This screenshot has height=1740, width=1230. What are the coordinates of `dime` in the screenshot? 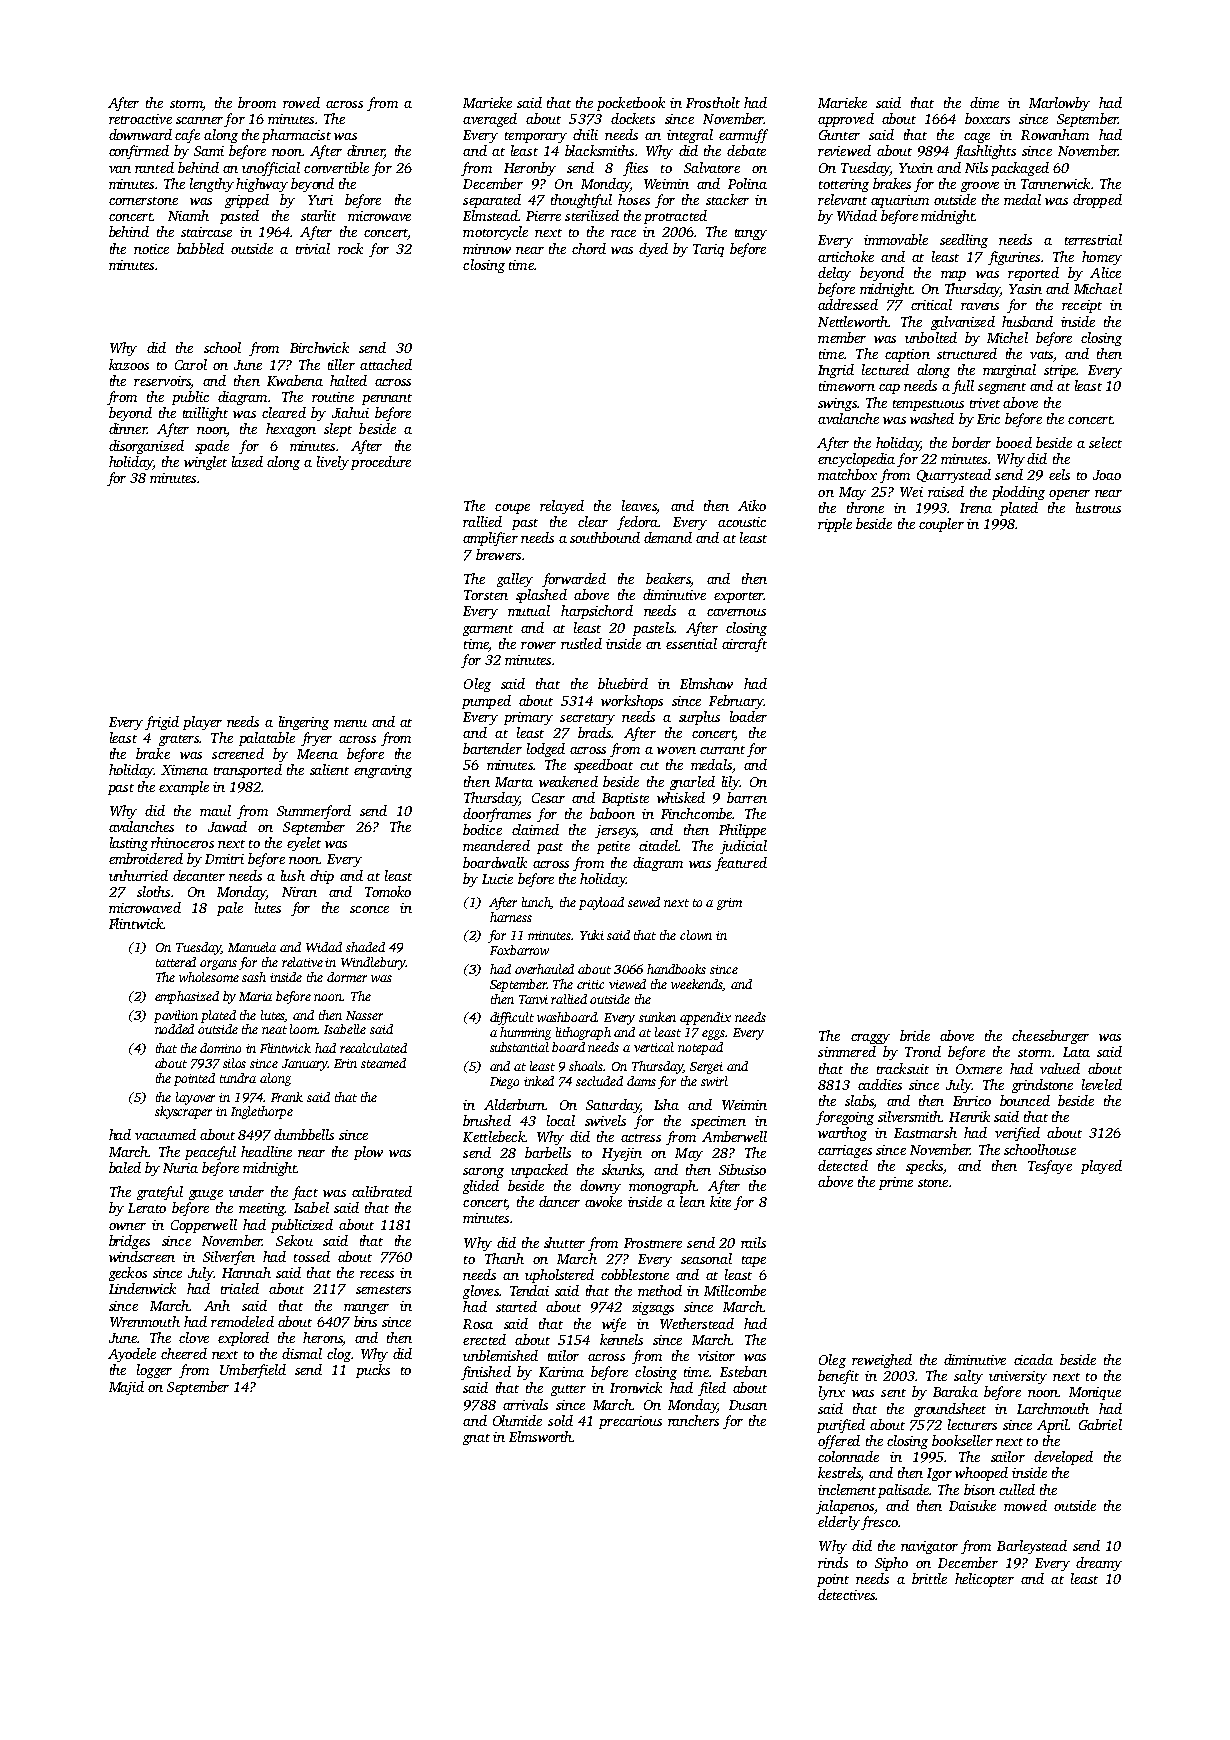 It's located at (984, 102).
